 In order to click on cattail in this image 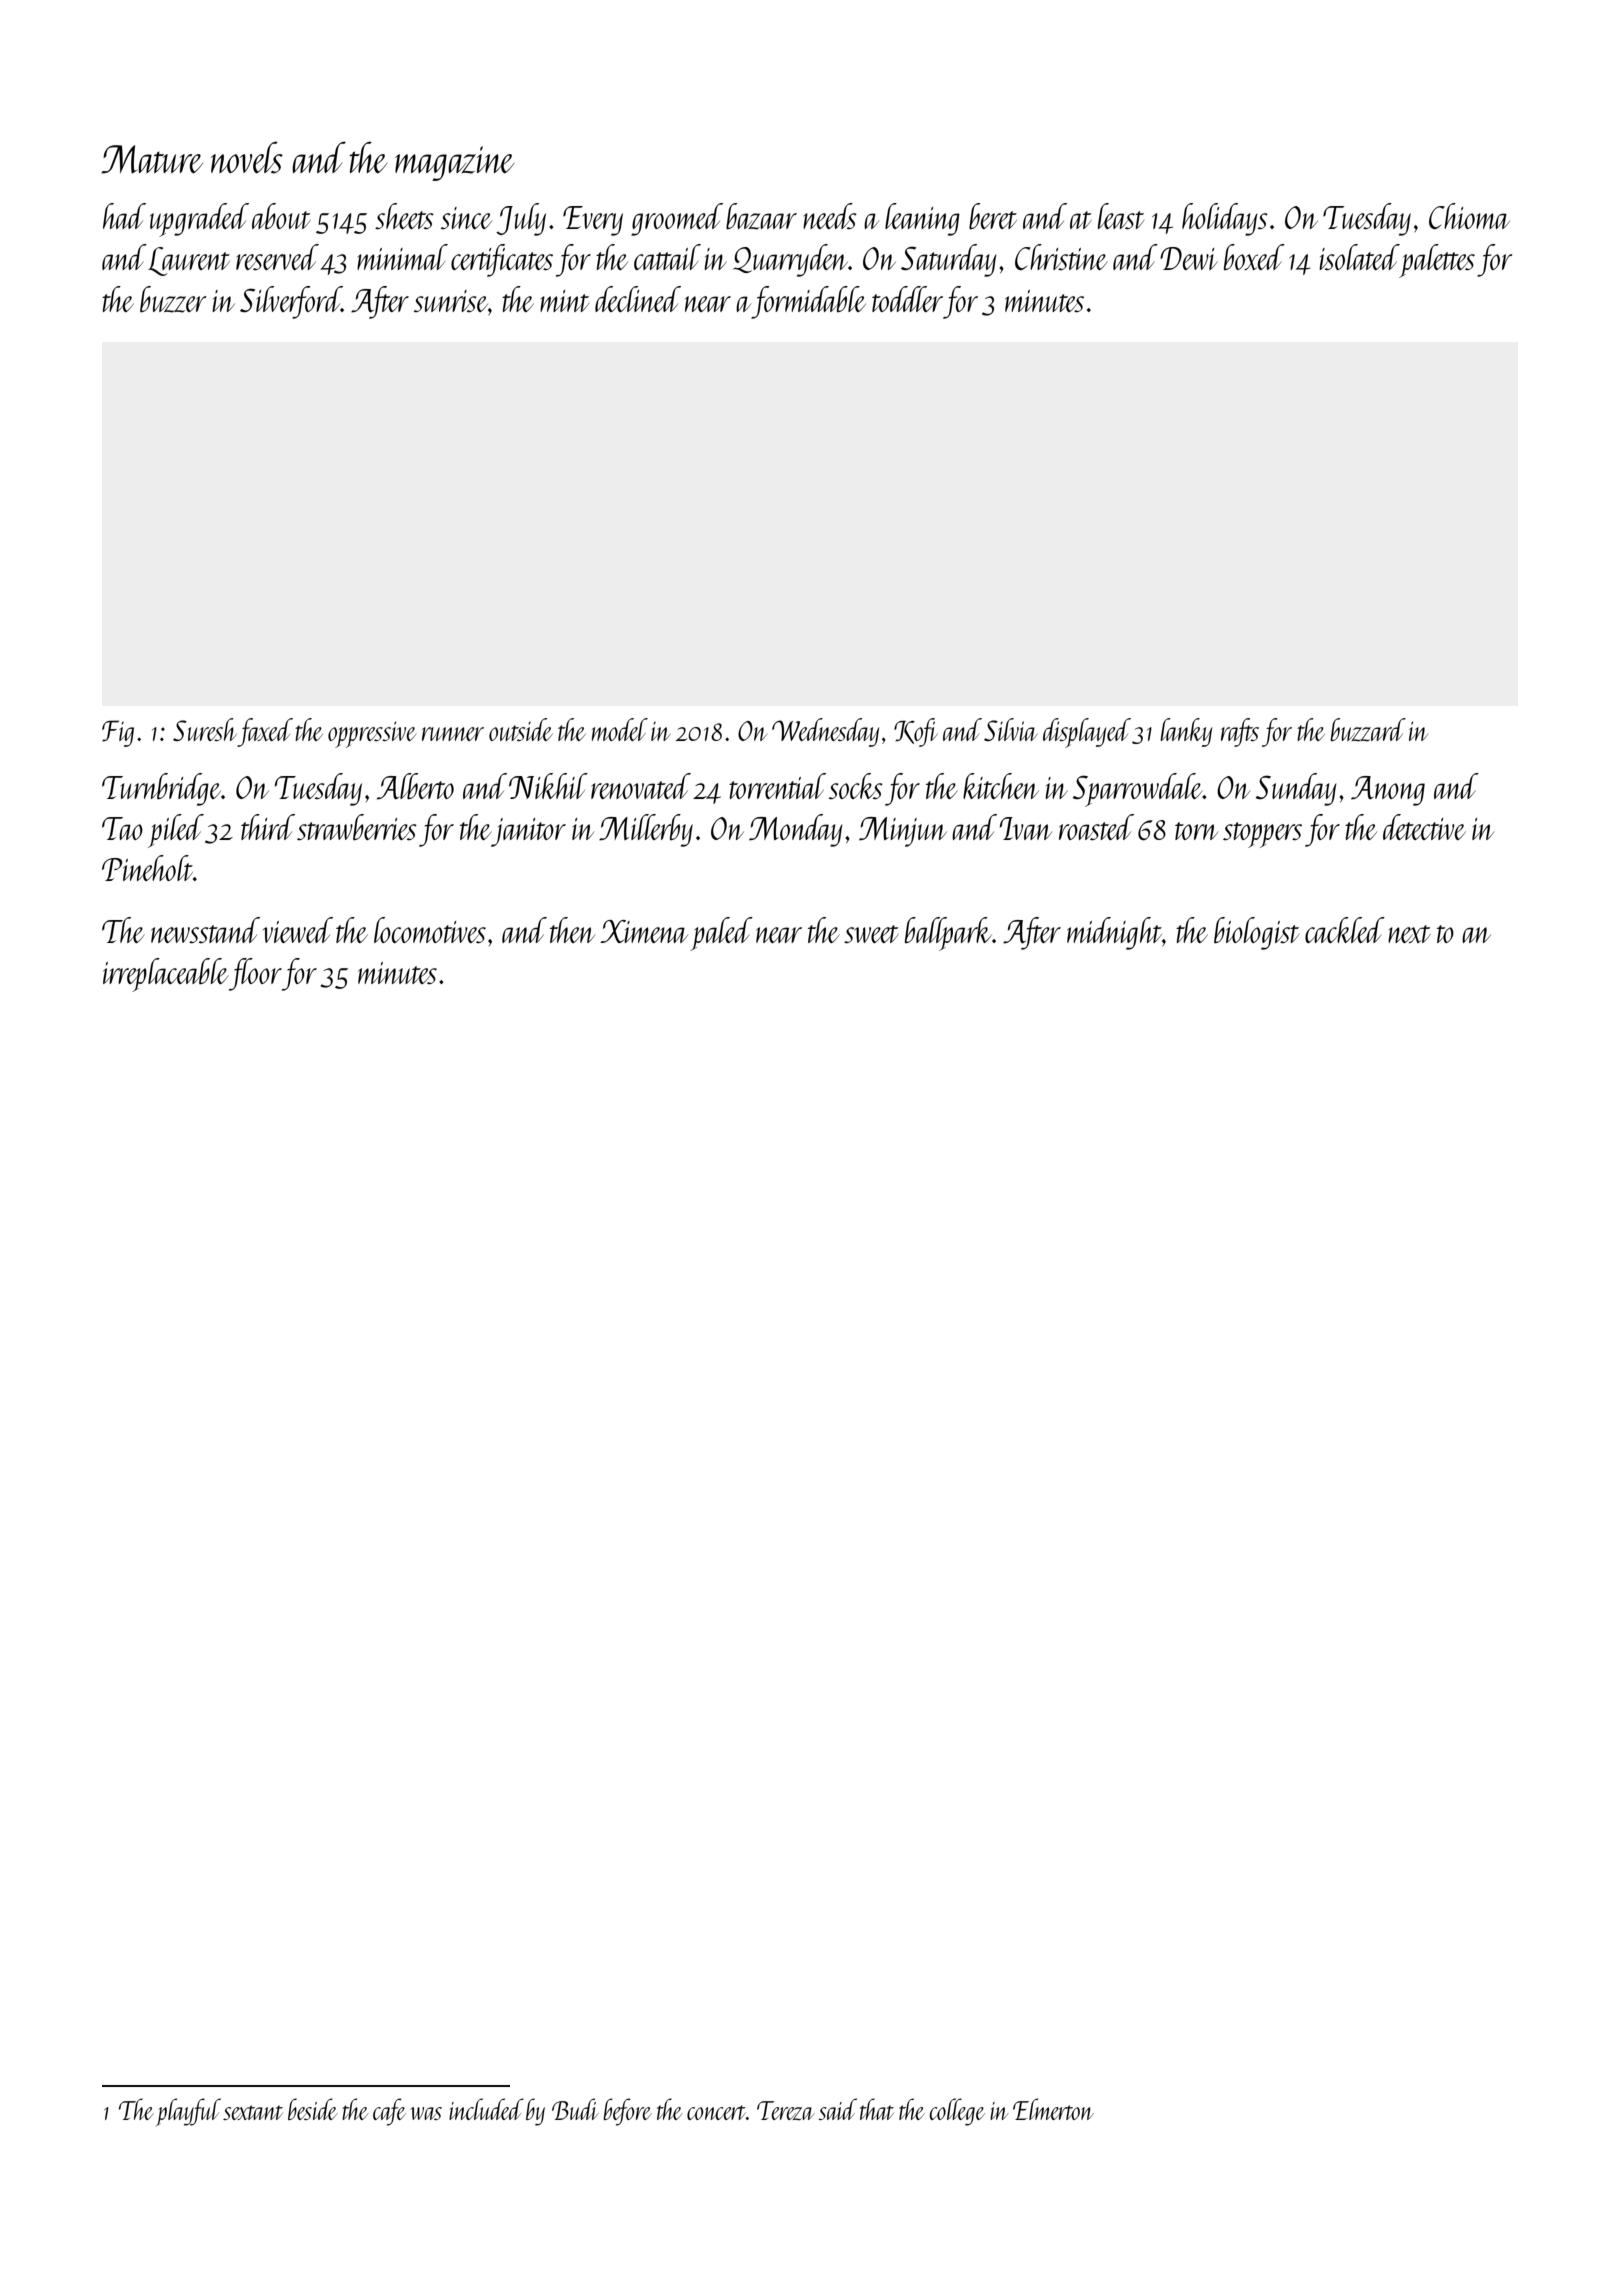, I will do `click(667, 257)`.
